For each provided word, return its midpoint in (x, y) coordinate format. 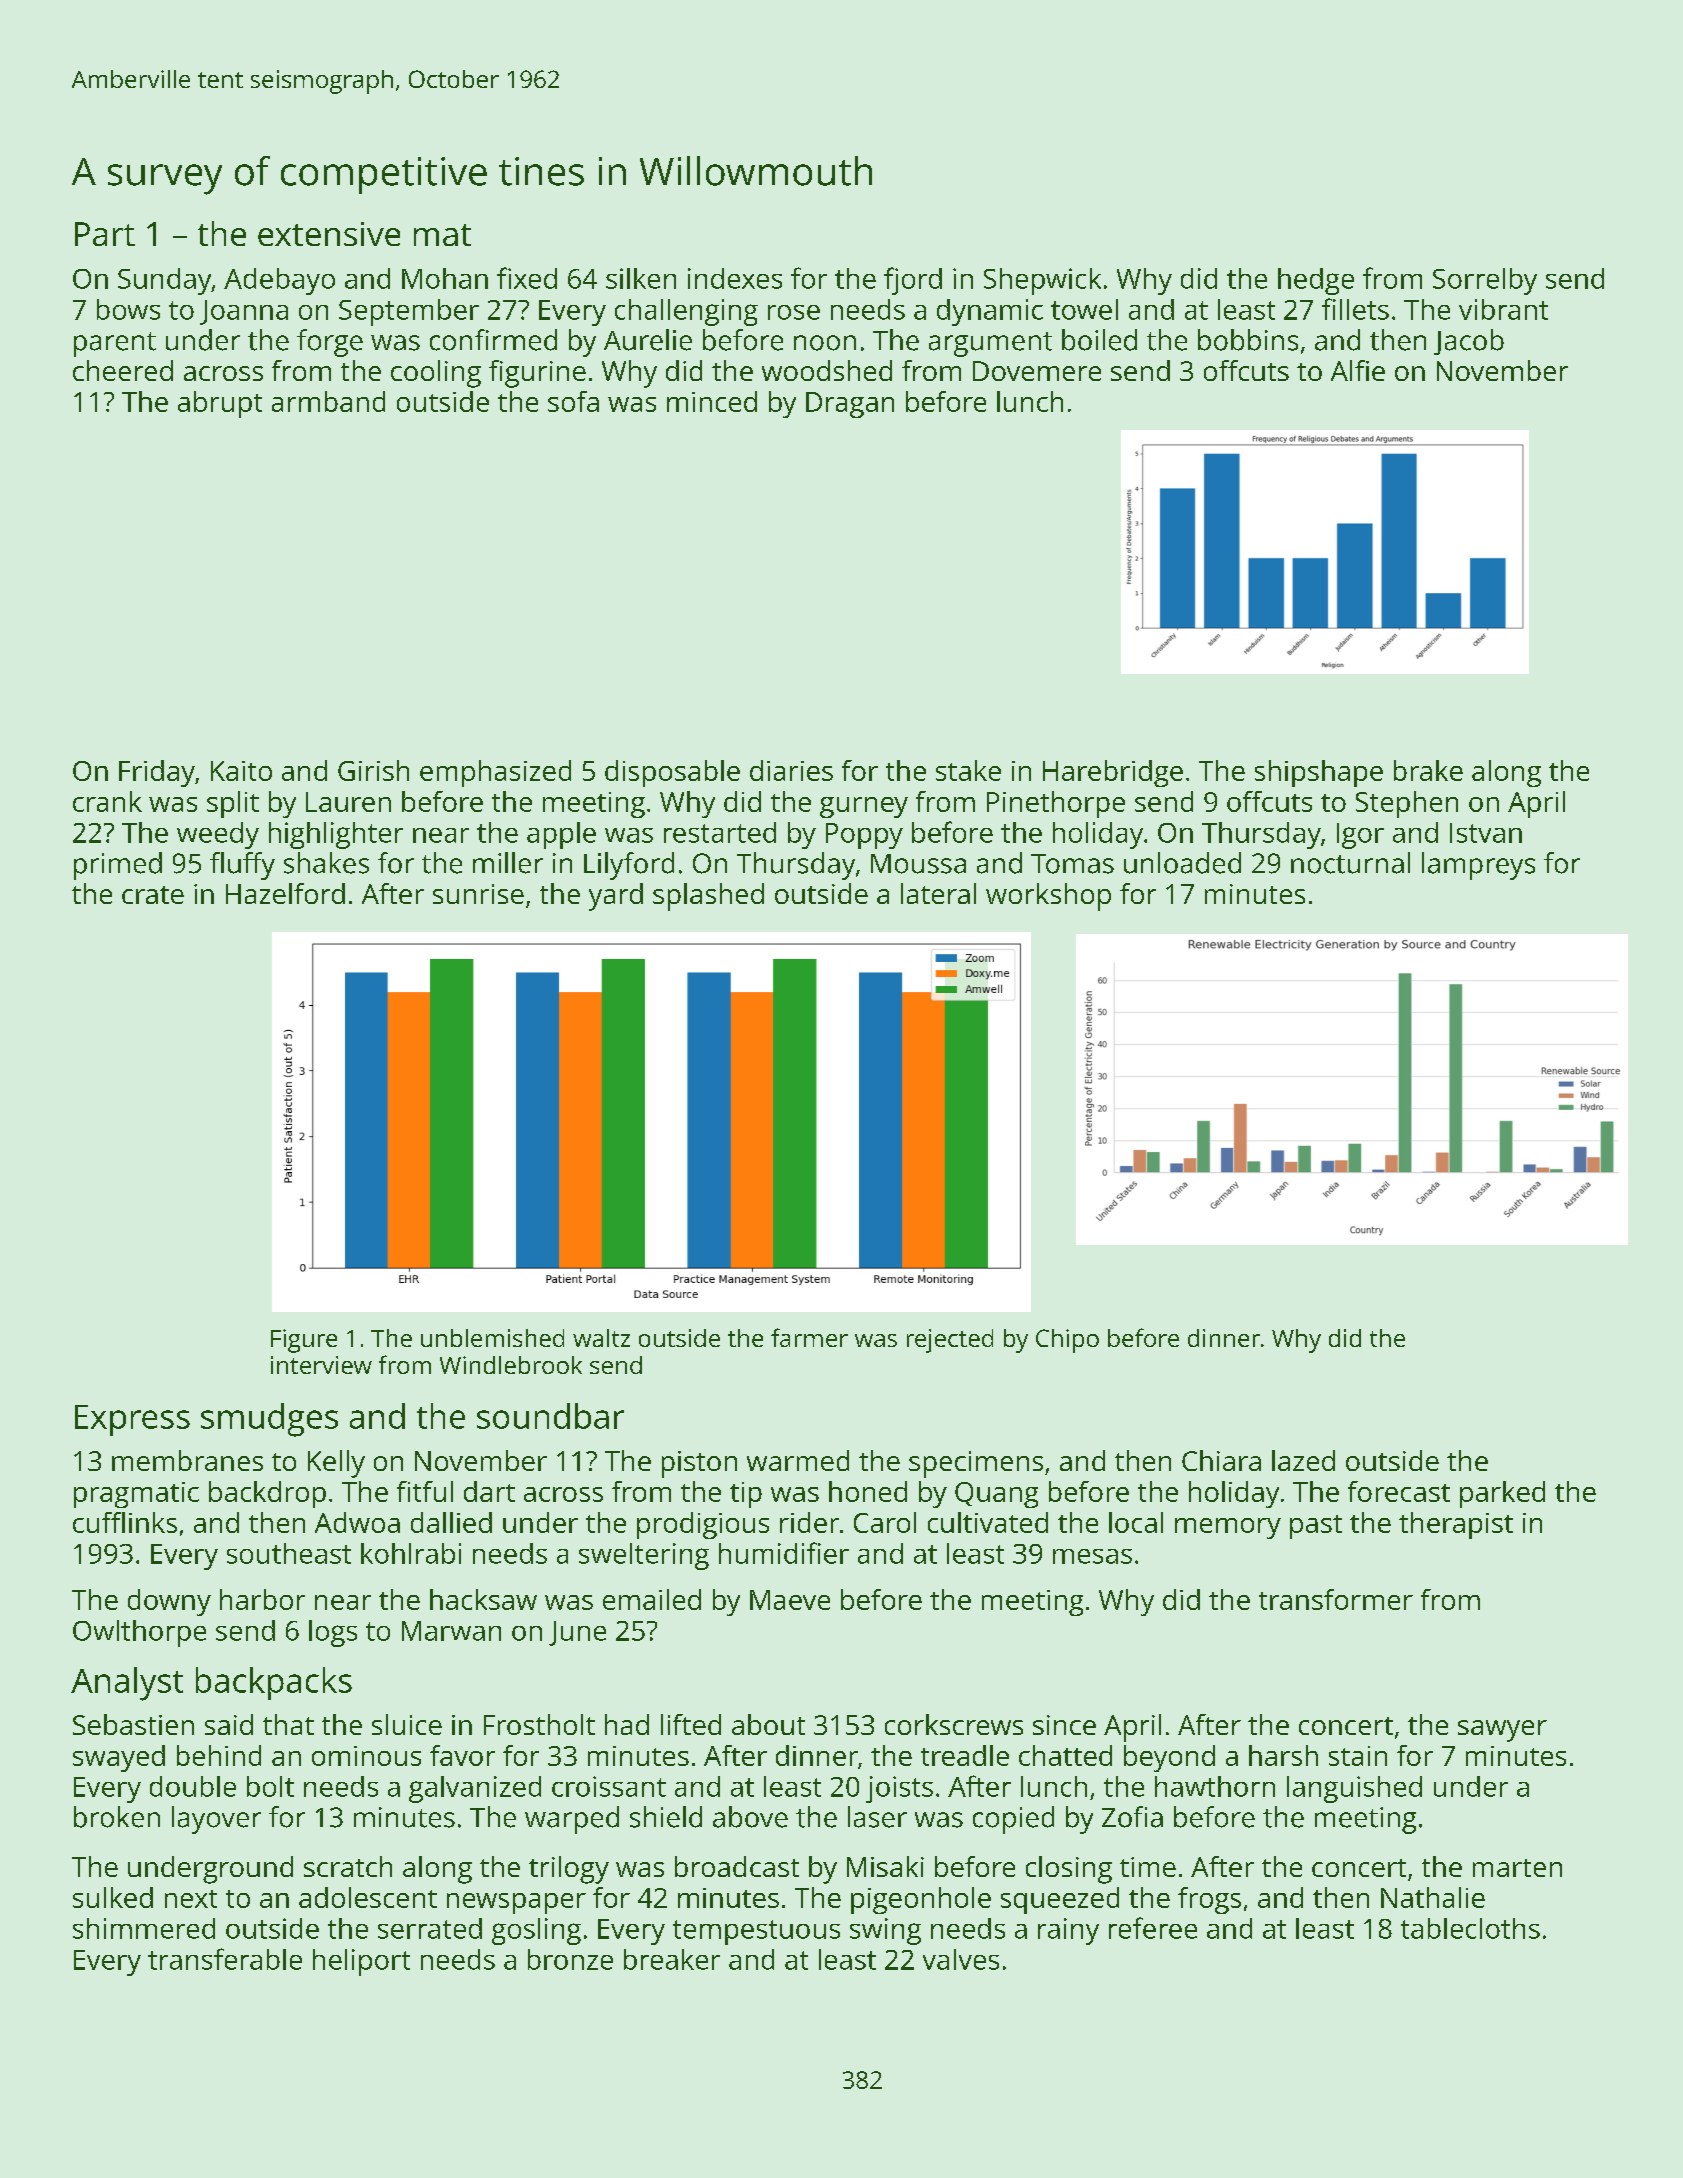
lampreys (1478, 866)
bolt (270, 1786)
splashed (708, 897)
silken (641, 278)
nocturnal (1350, 863)
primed (118, 866)
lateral (938, 893)
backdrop (267, 1494)
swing (885, 1931)
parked (1502, 1494)
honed (868, 1491)
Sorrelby (1485, 281)
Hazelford (285, 893)
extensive (329, 234)
